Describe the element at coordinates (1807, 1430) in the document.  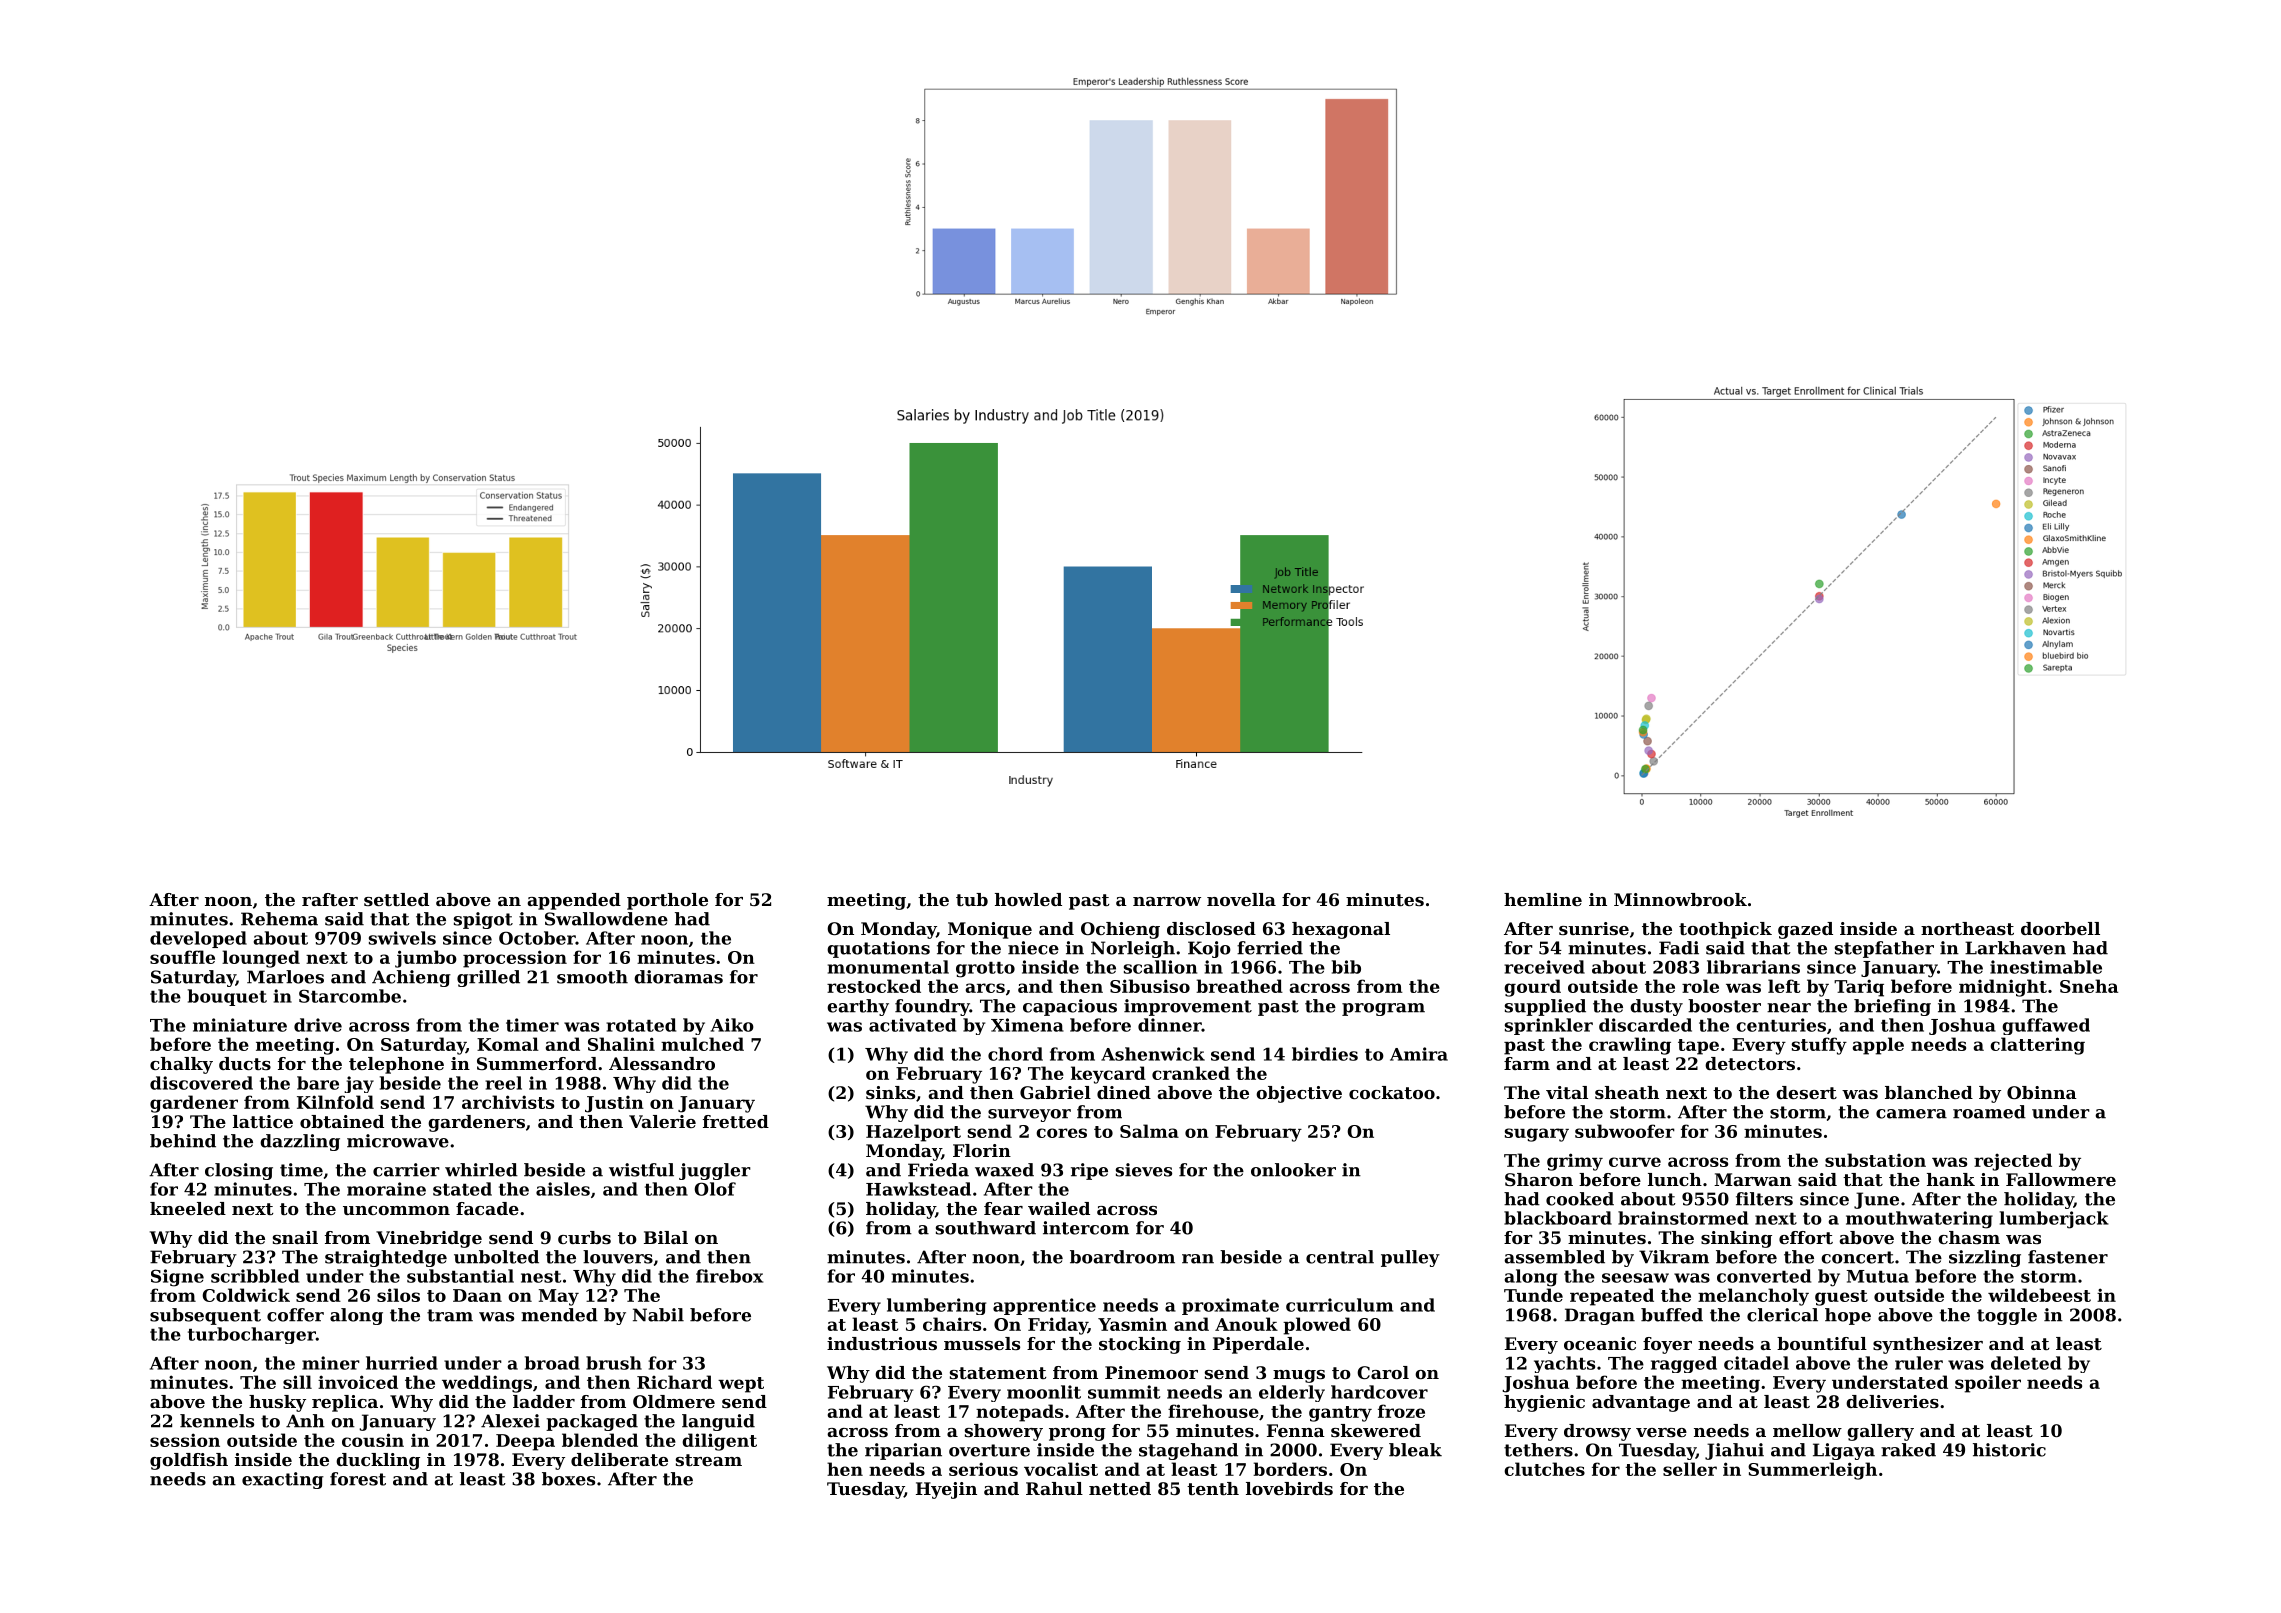
I see `mellow` at that location.
